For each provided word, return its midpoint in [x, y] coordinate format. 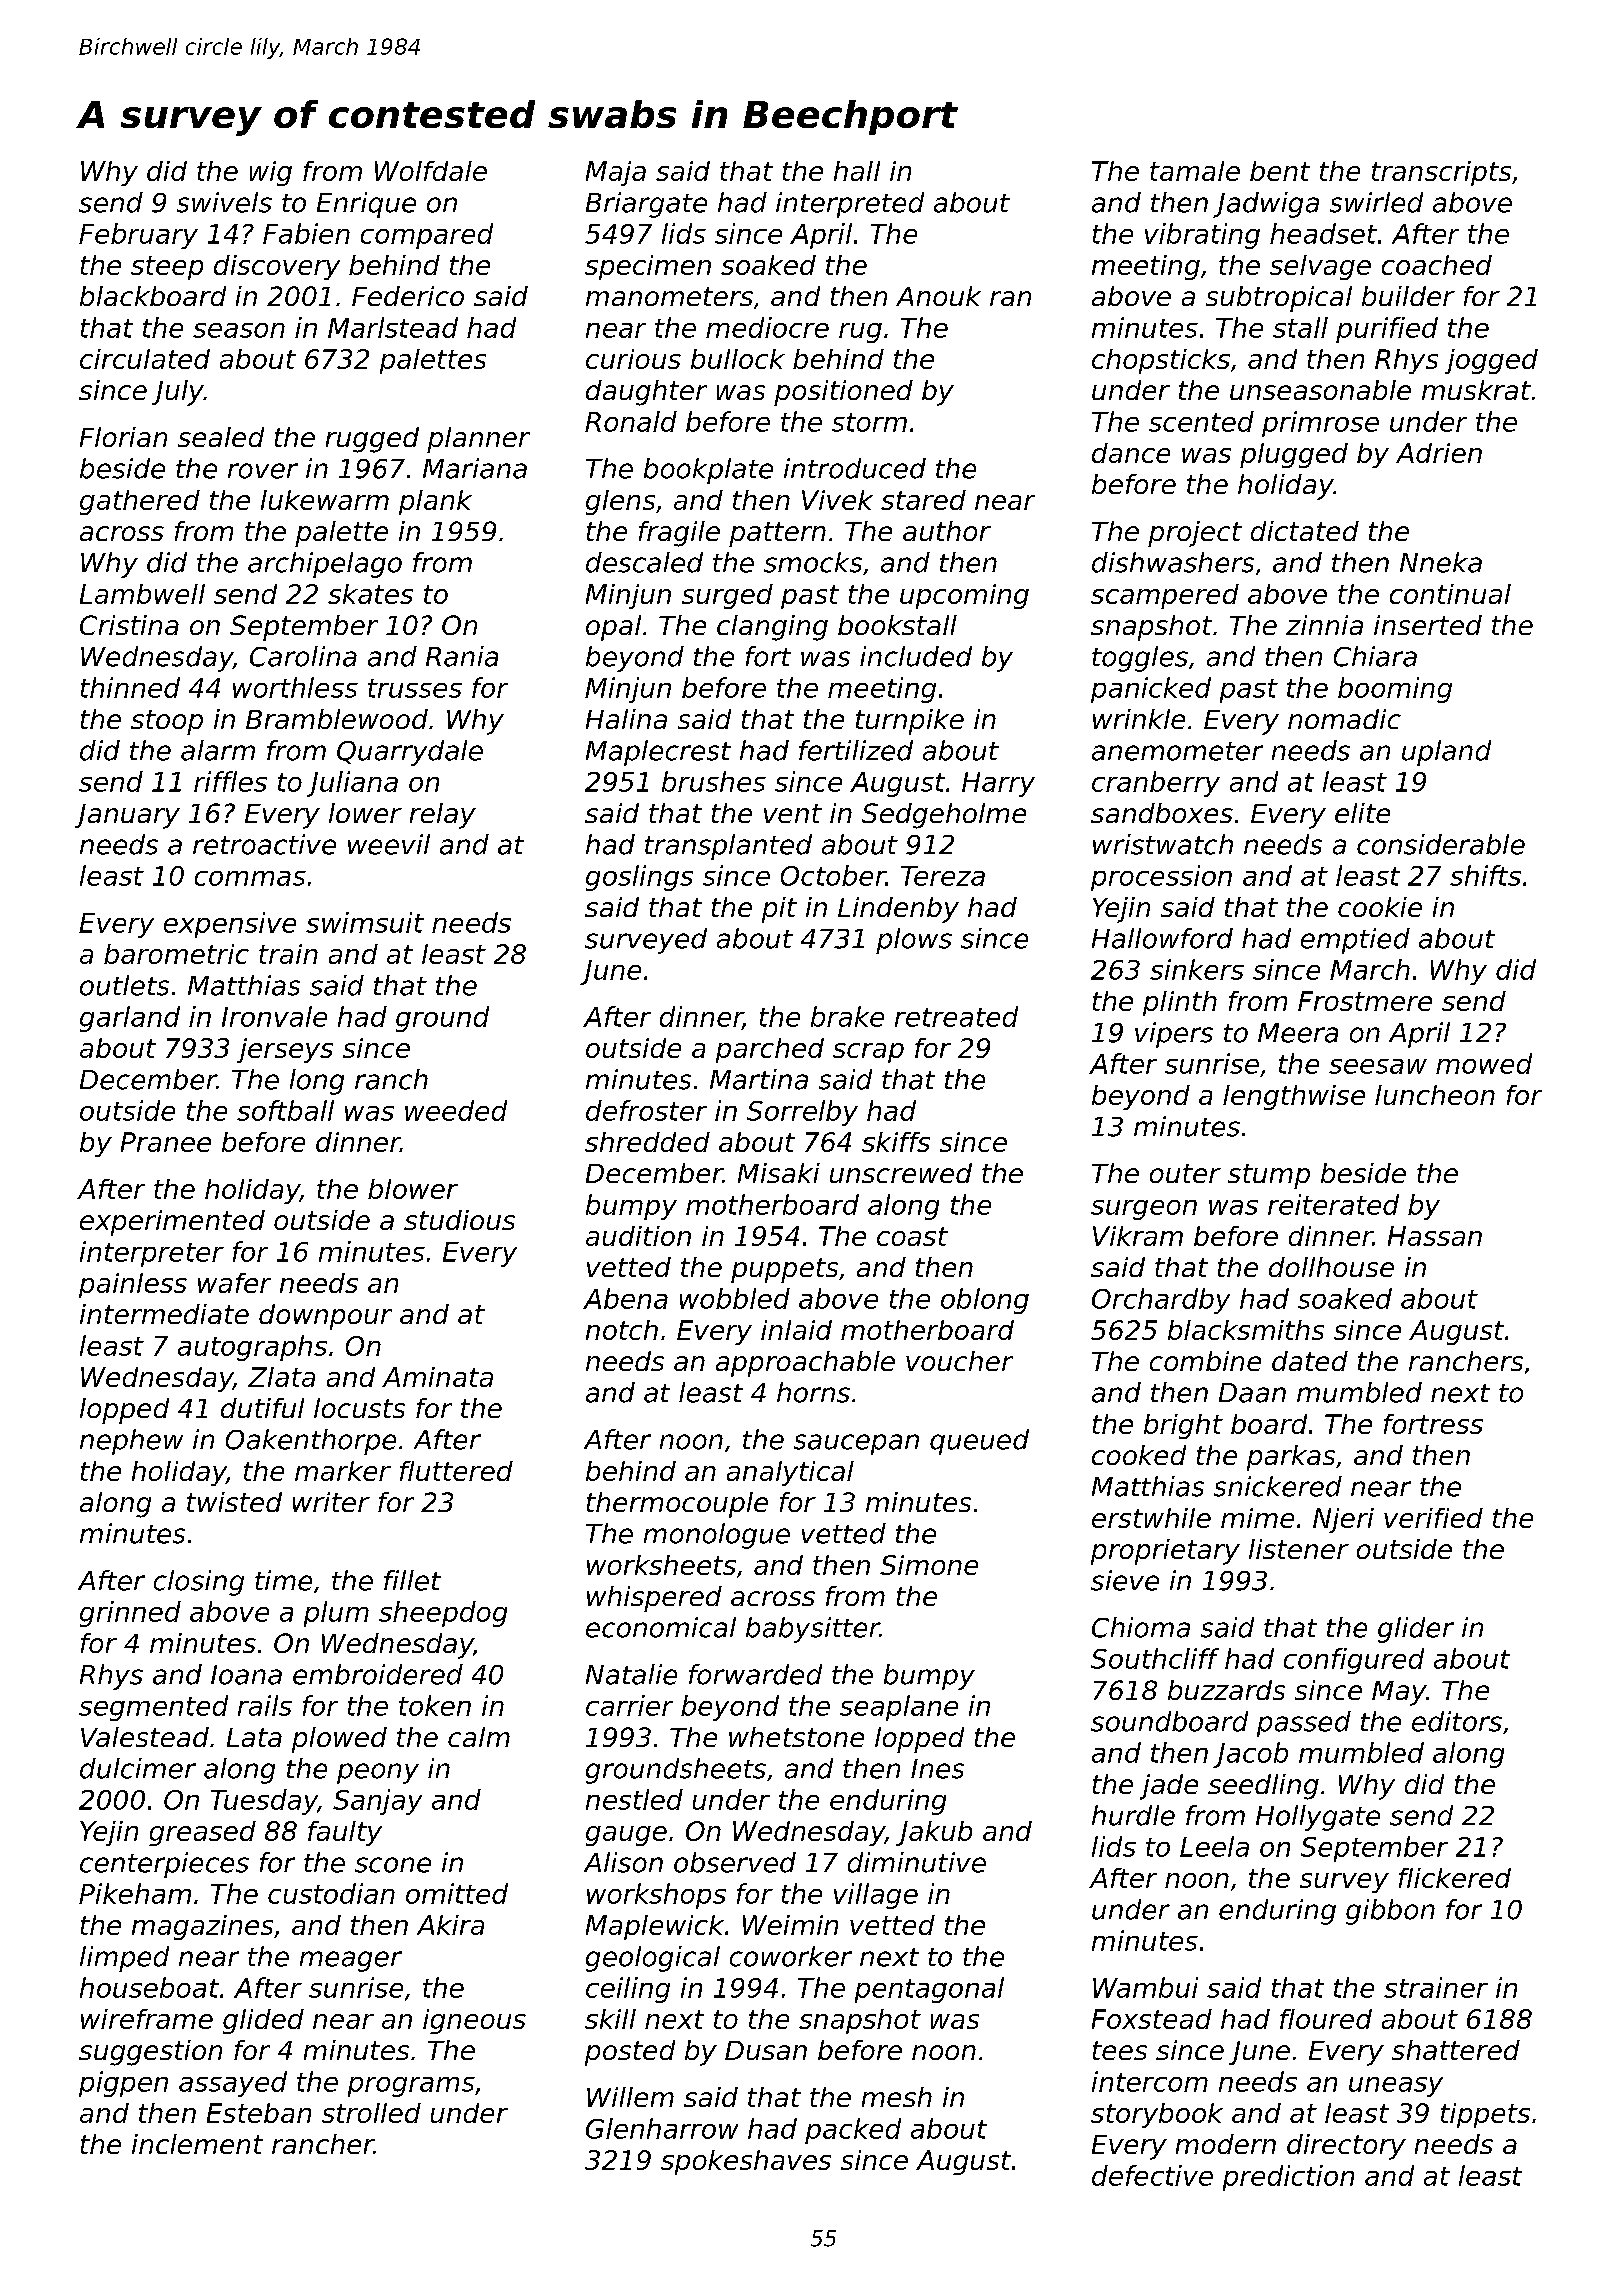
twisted [234, 1502]
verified [1433, 1518]
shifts [1485, 875]
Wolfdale [431, 171]
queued [979, 1442]
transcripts [1441, 173]
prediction [1288, 2178]
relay [443, 816]
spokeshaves [746, 2162]
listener [1299, 1549]
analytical [790, 1473]
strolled [371, 2113]
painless [133, 1285]
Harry [998, 784]
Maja [616, 173]
